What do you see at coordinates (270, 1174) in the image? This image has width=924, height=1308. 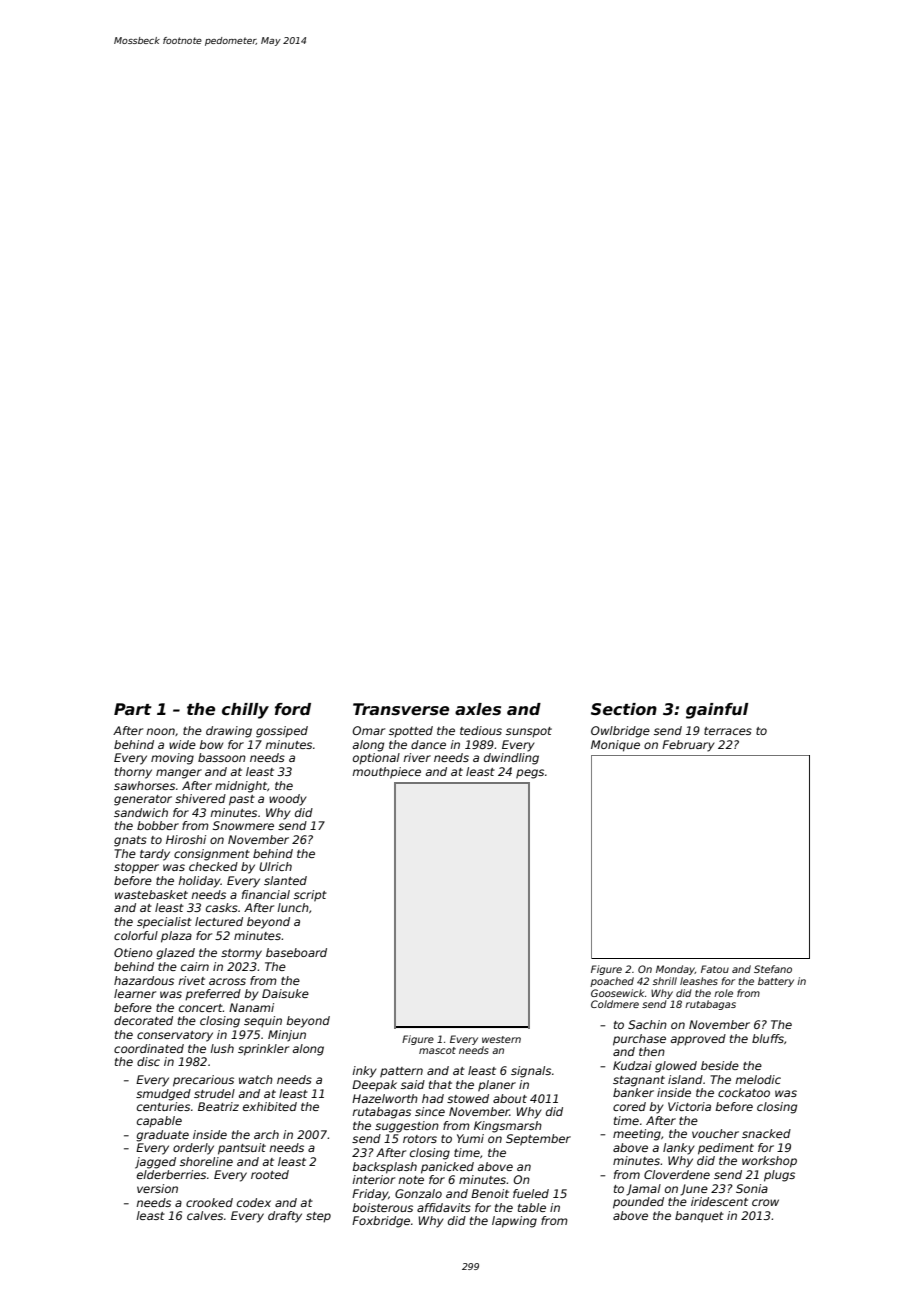 I see `rooted` at bounding box center [270, 1174].
